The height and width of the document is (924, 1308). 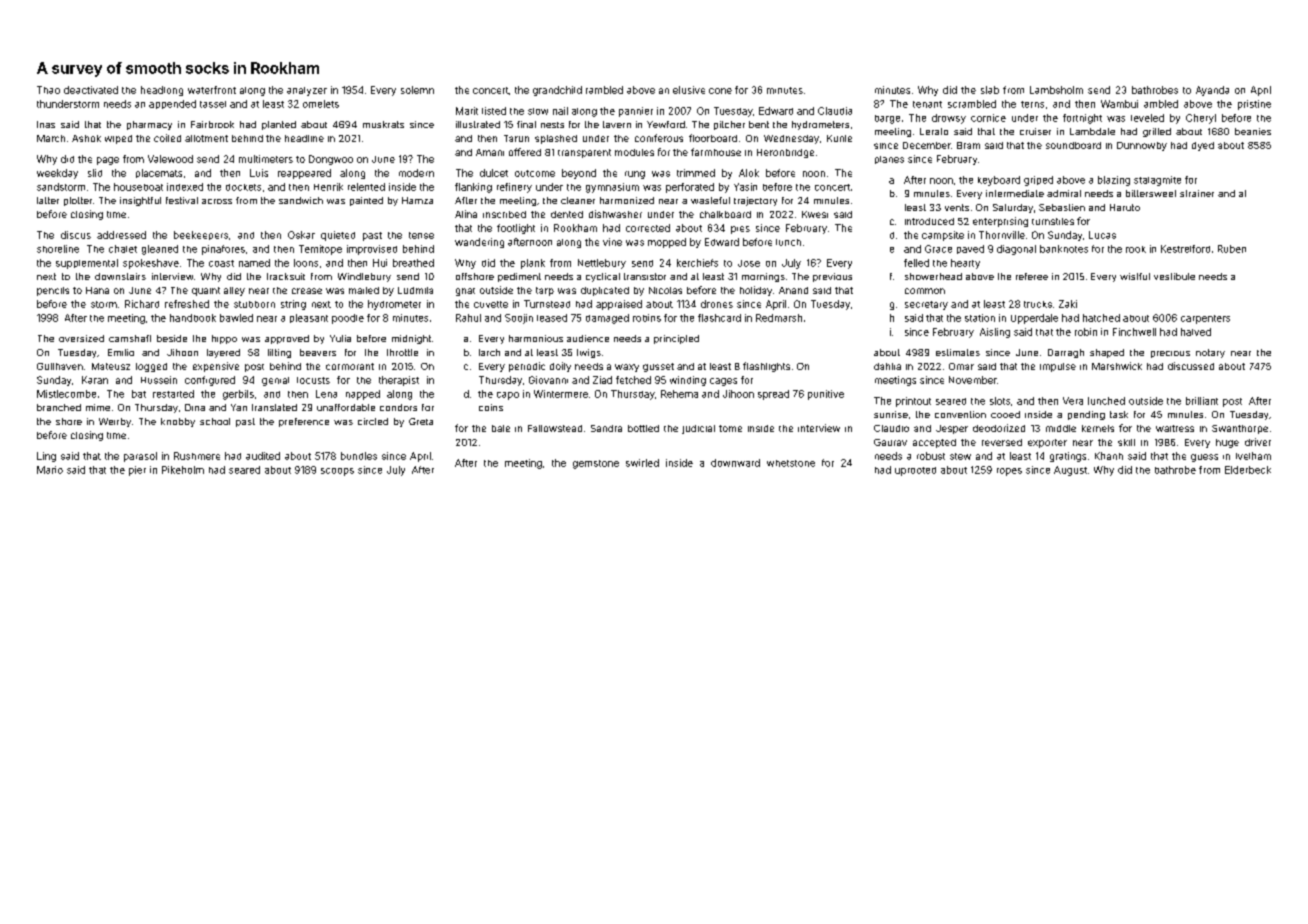 What do you see at coordinates (596, 464) in the document?
I see `gemstone` at bounding box center [596, 464].
